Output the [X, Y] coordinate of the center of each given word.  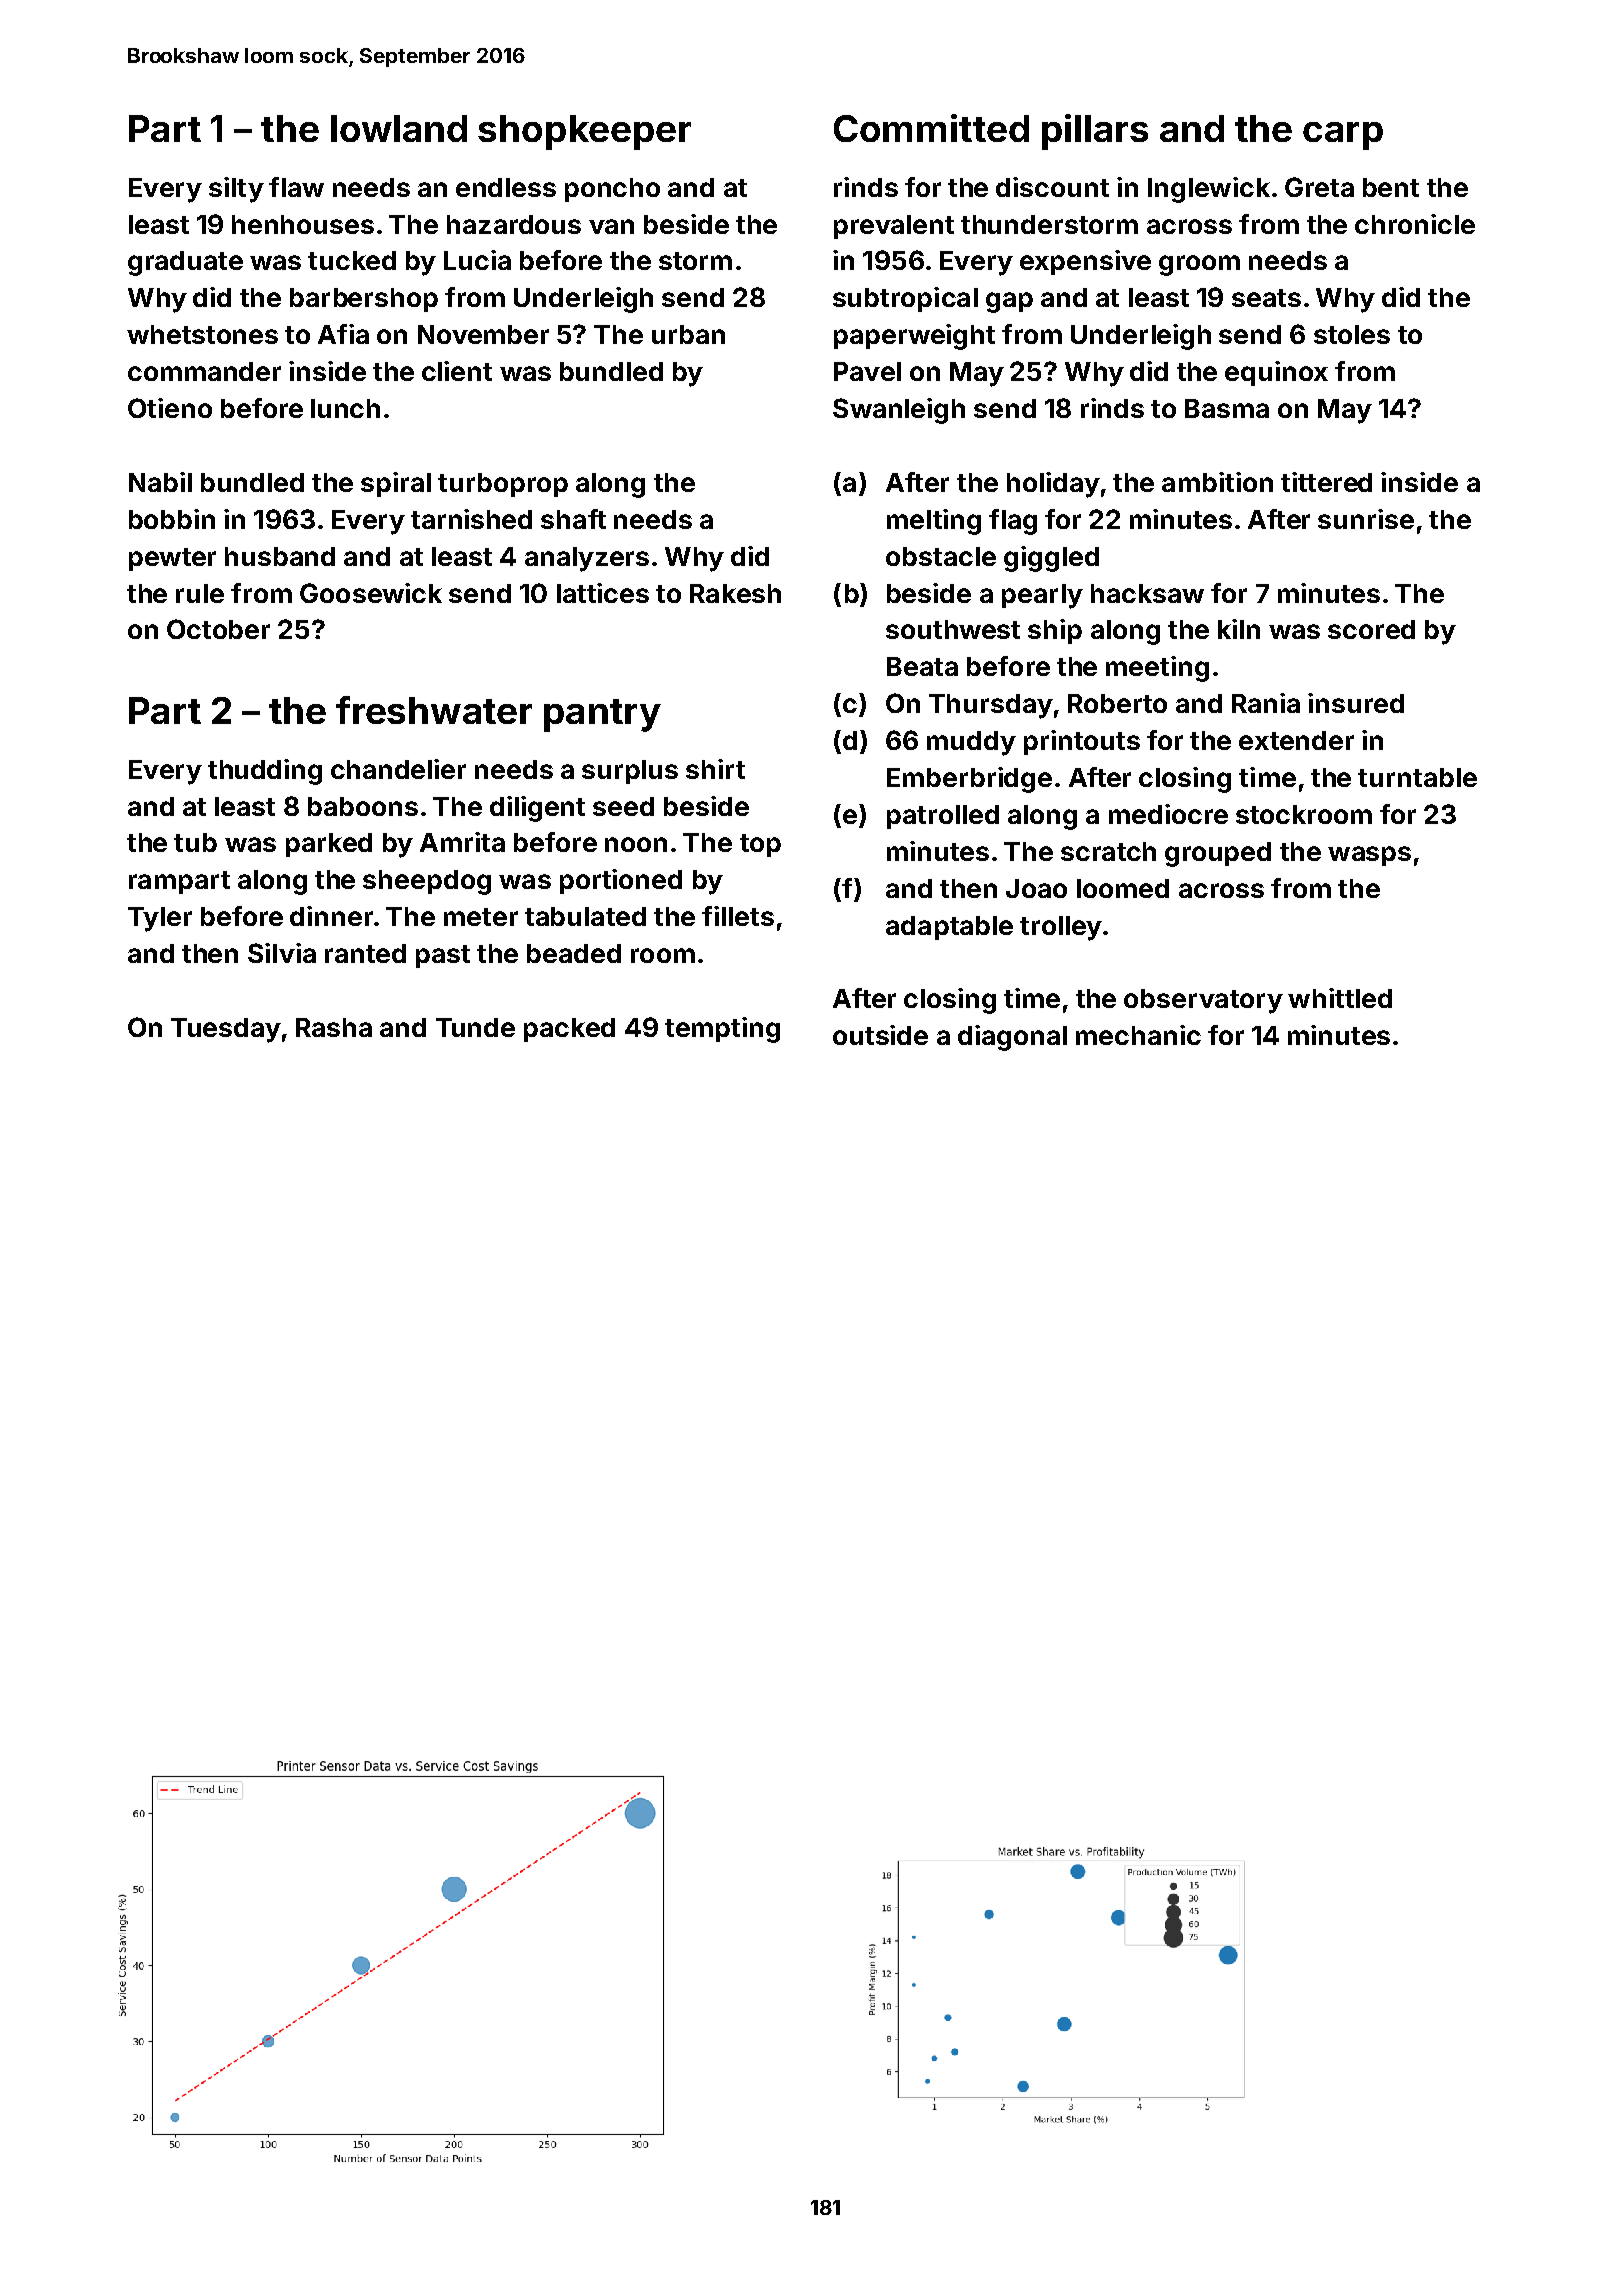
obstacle [941, 556]
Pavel [867, 371]
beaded [574, 953]
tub [195, 842]
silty [236, 190]
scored [1371, 629]
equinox [1276, 373]
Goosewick [371, 593]
